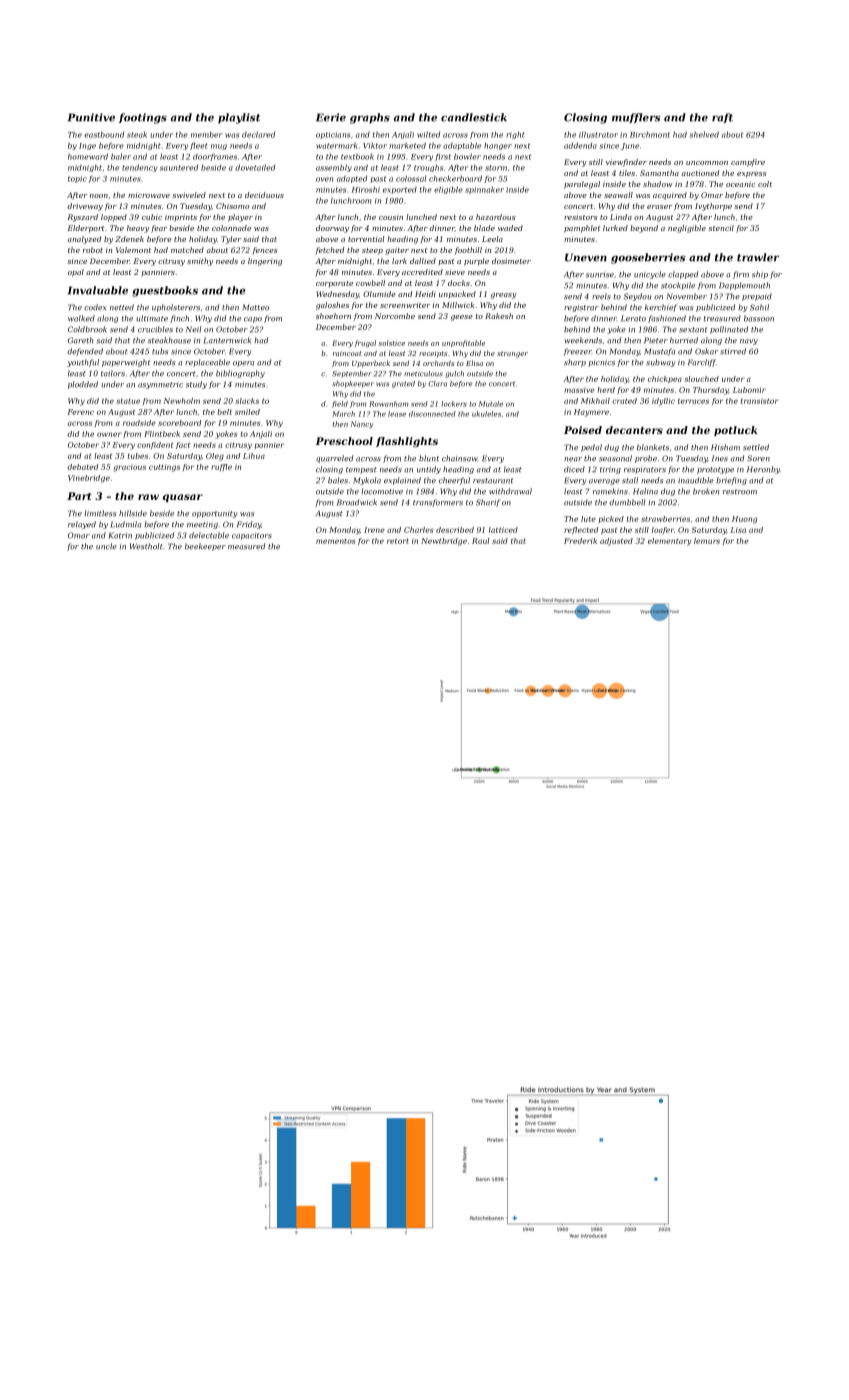 Image resolution: width=849 pixels, height=1400 pixels. Describe the element at coordinates (704, 134) in the screenshot. I see `shelved` at that location.
